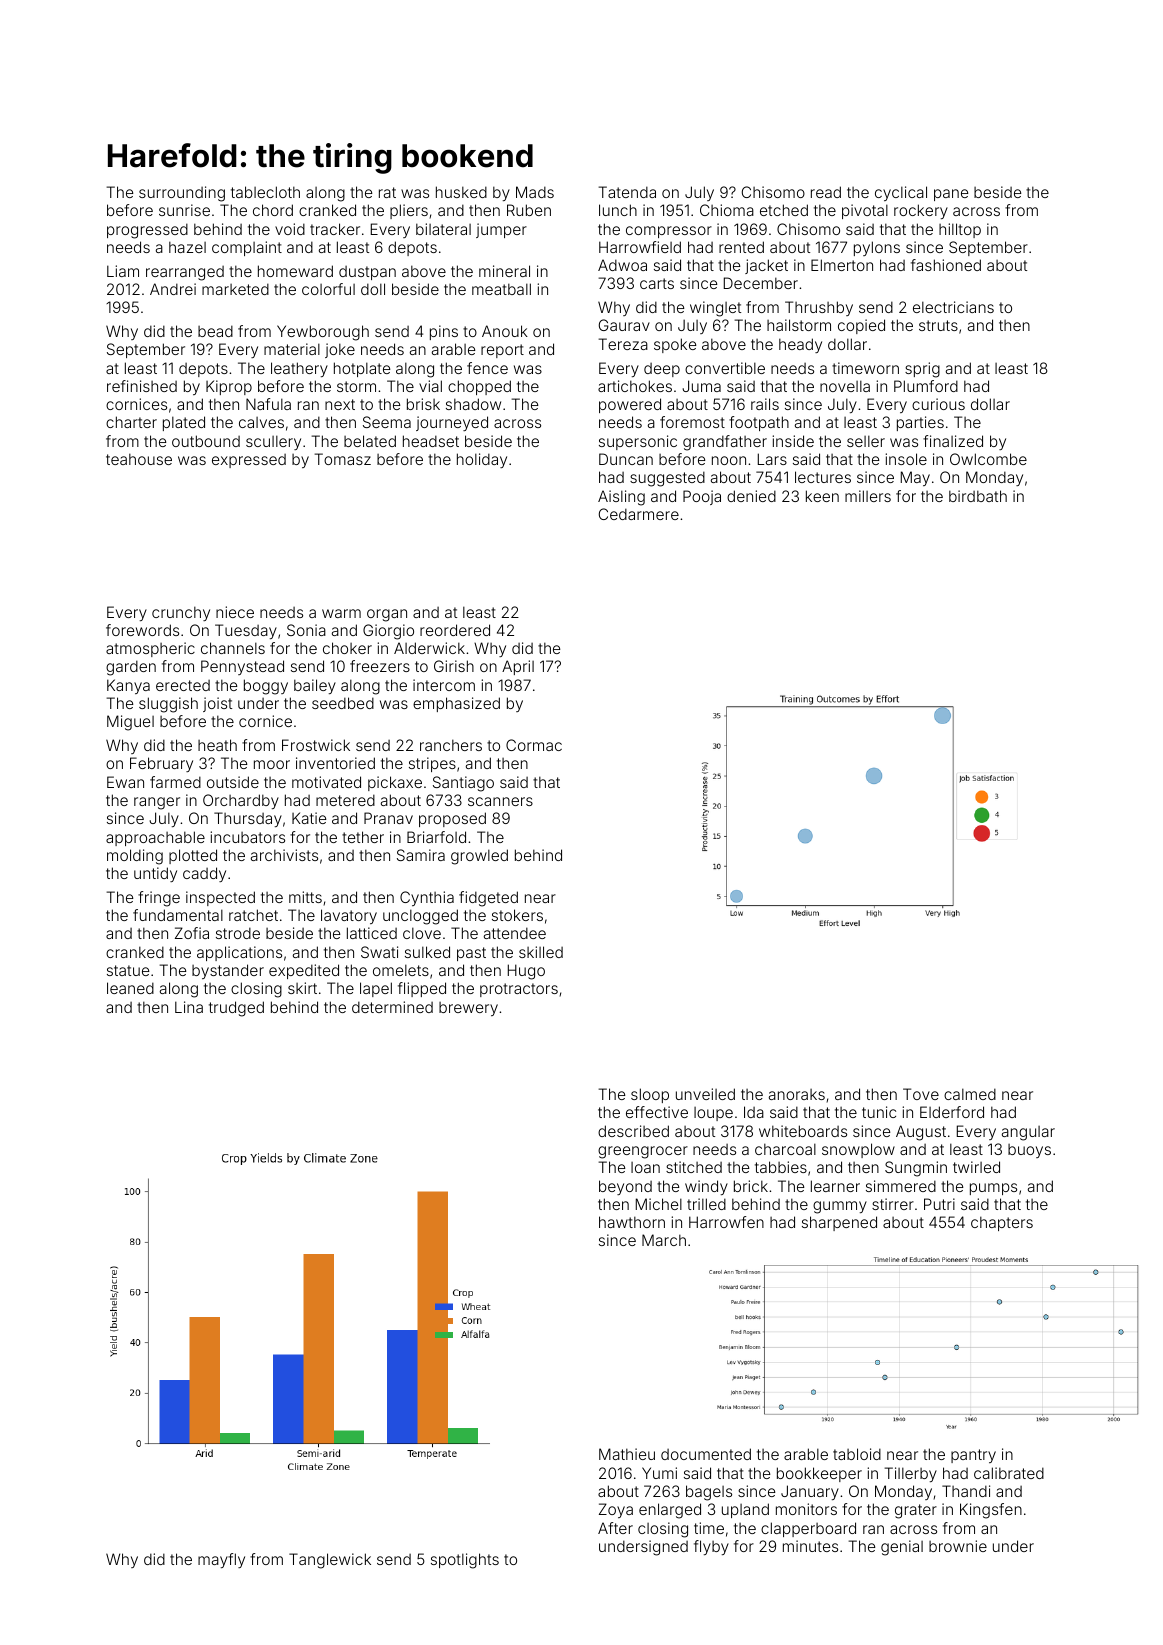 The image size is (1163, 1645). I want to click on trudged, so click(236, 1009).
